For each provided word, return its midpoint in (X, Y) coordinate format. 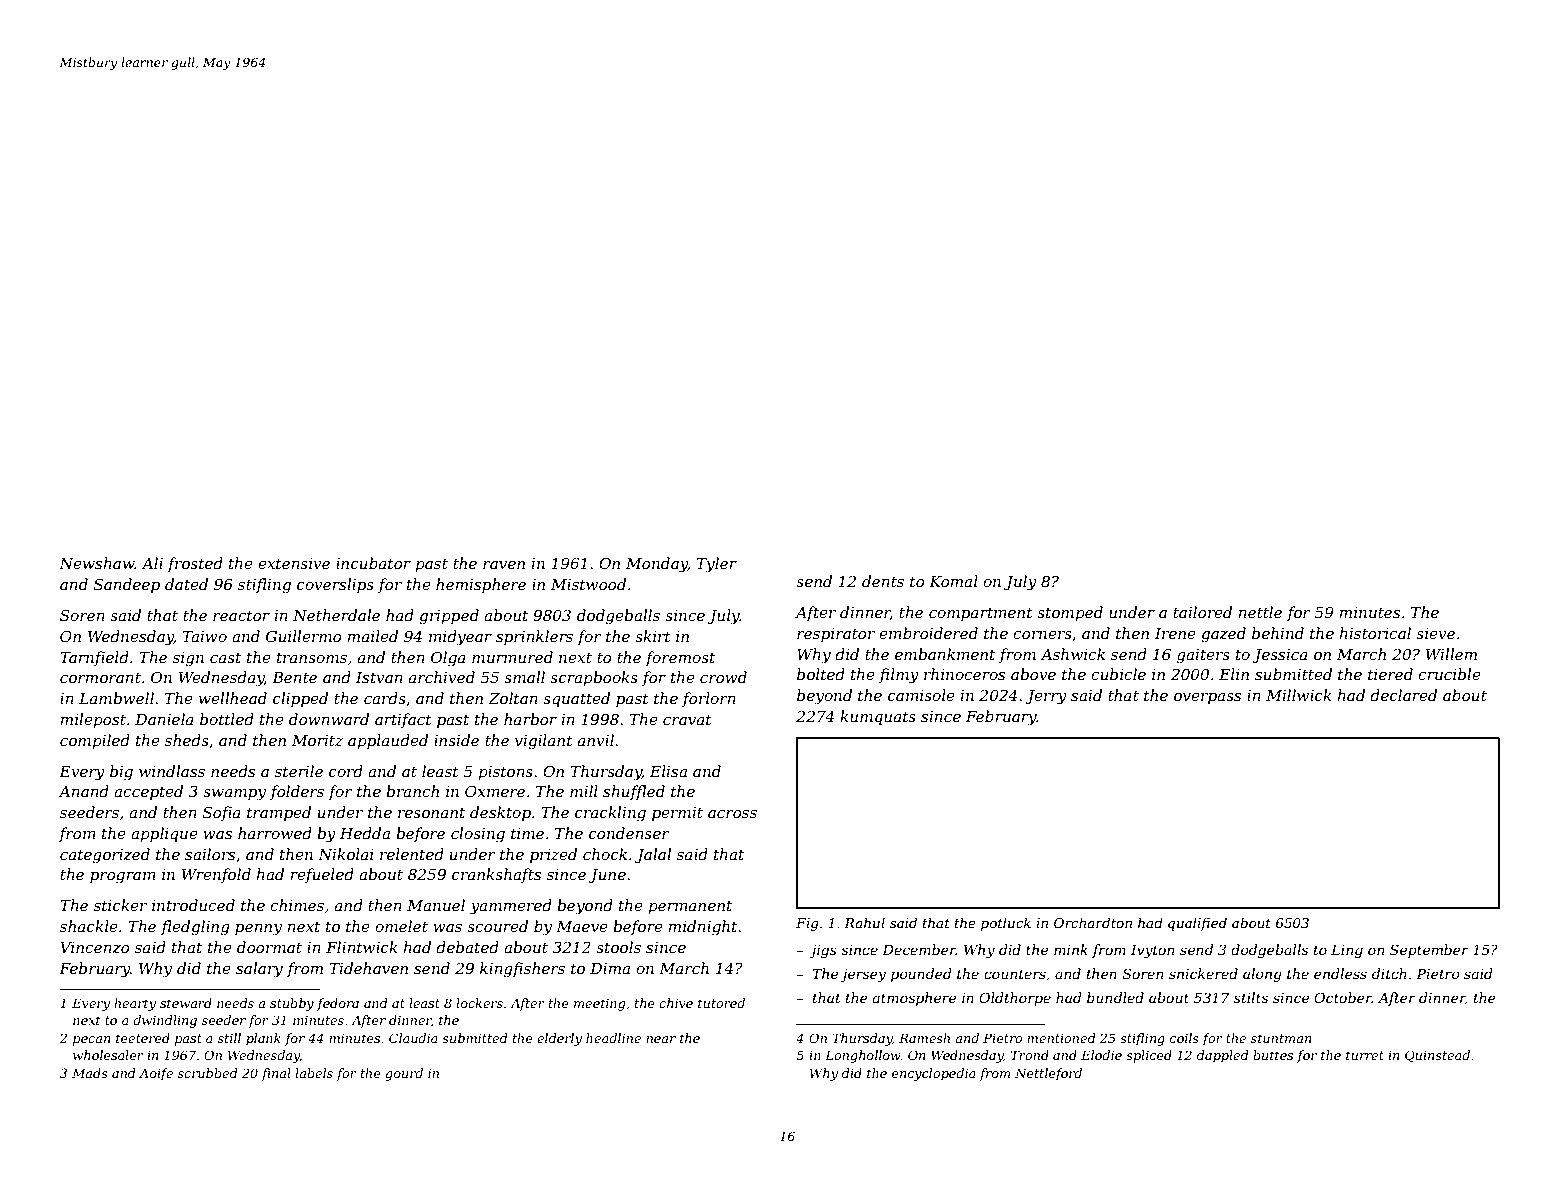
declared (1403, 695)
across (732, 814)
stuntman (1281, 1038)
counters (1015, 974)
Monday (657, 565)
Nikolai (346, 854)
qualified (1197, 924)
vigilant (544, 742)
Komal (953, 581)
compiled (95, 741)
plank (263, 1039)
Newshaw (97, 563)
